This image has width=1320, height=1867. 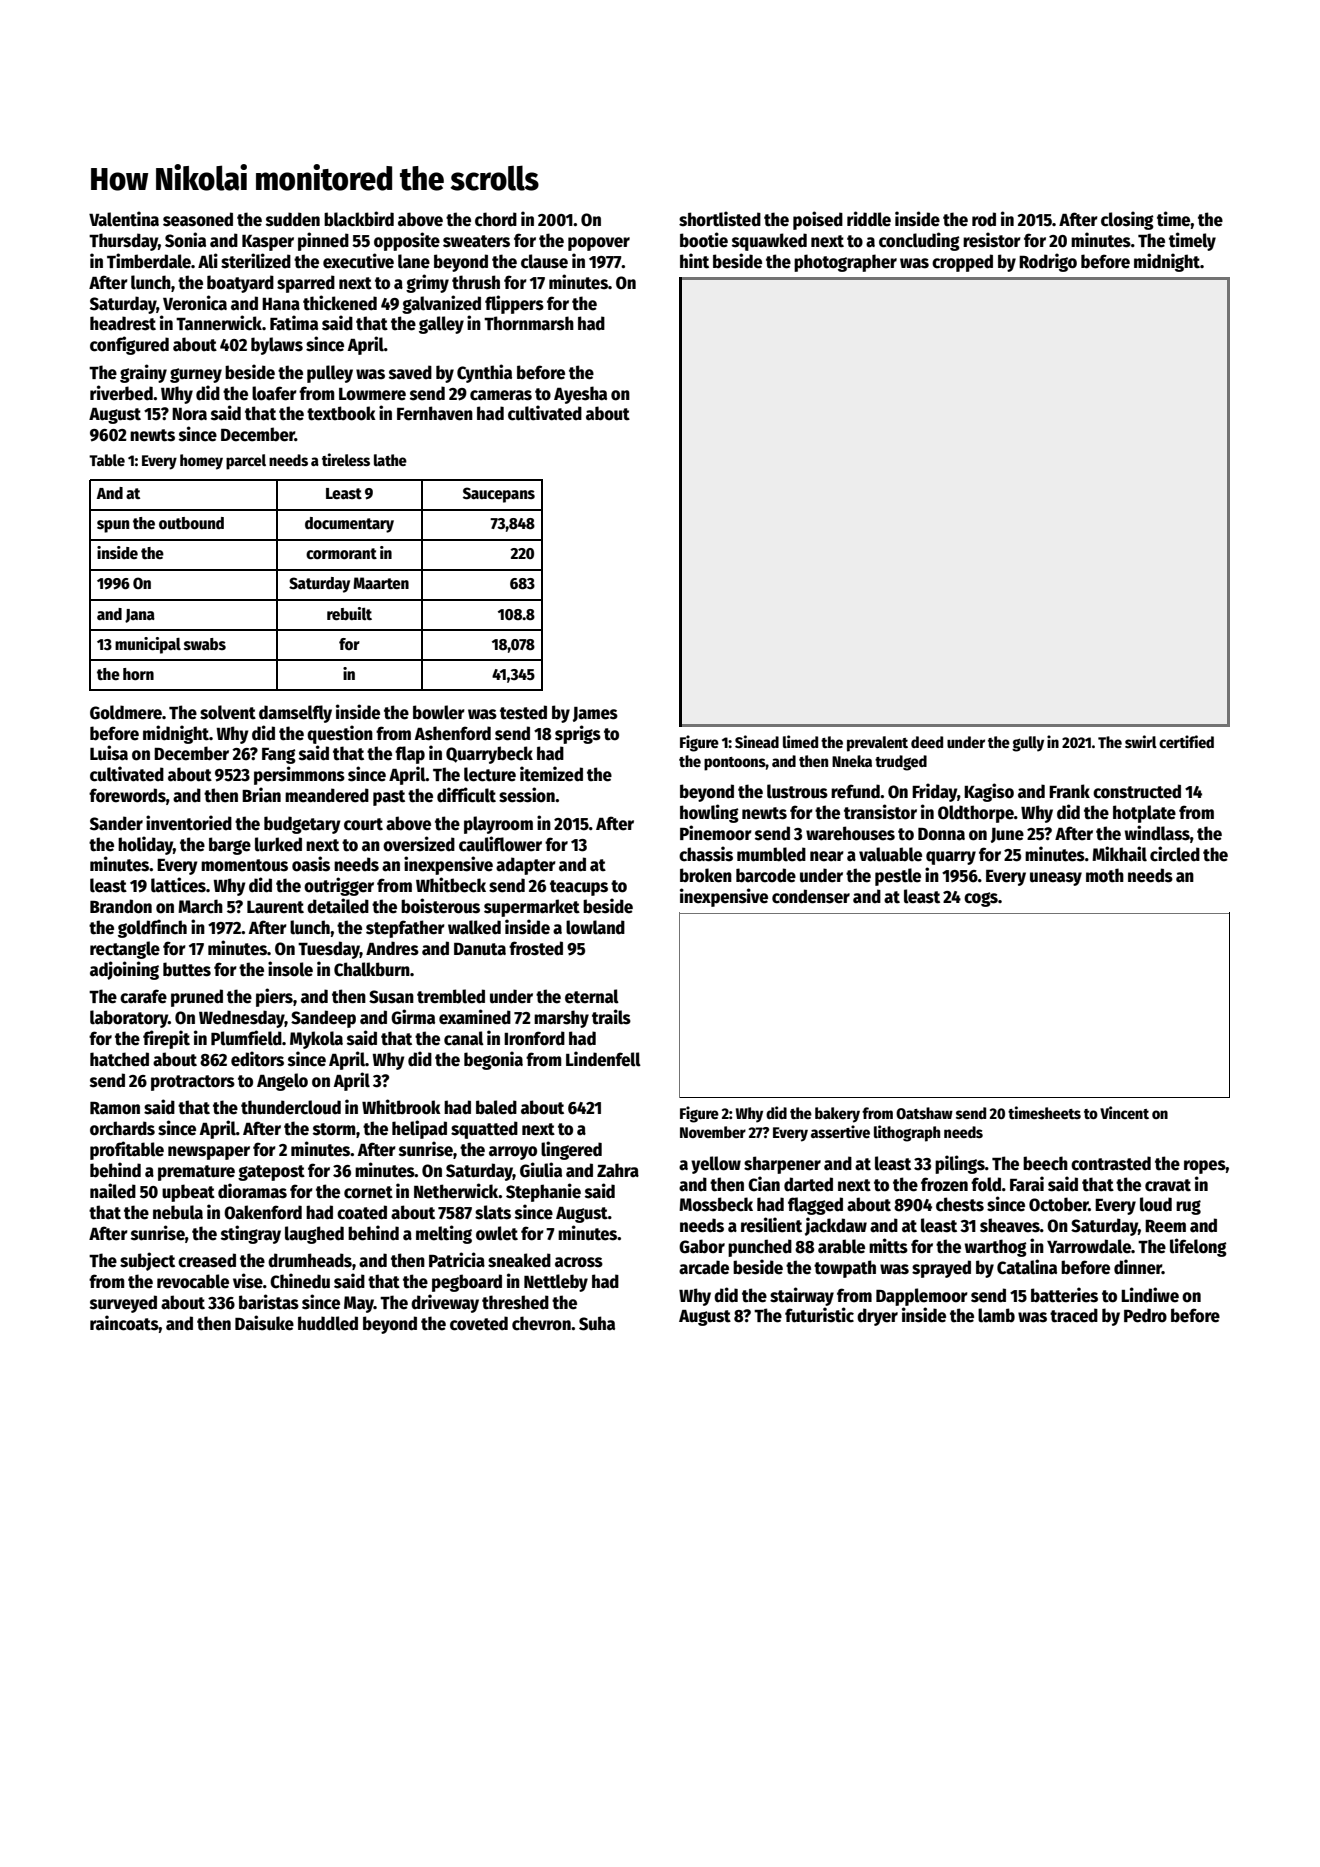 I want to click on Ayesha, so click(x=580, y=395).
